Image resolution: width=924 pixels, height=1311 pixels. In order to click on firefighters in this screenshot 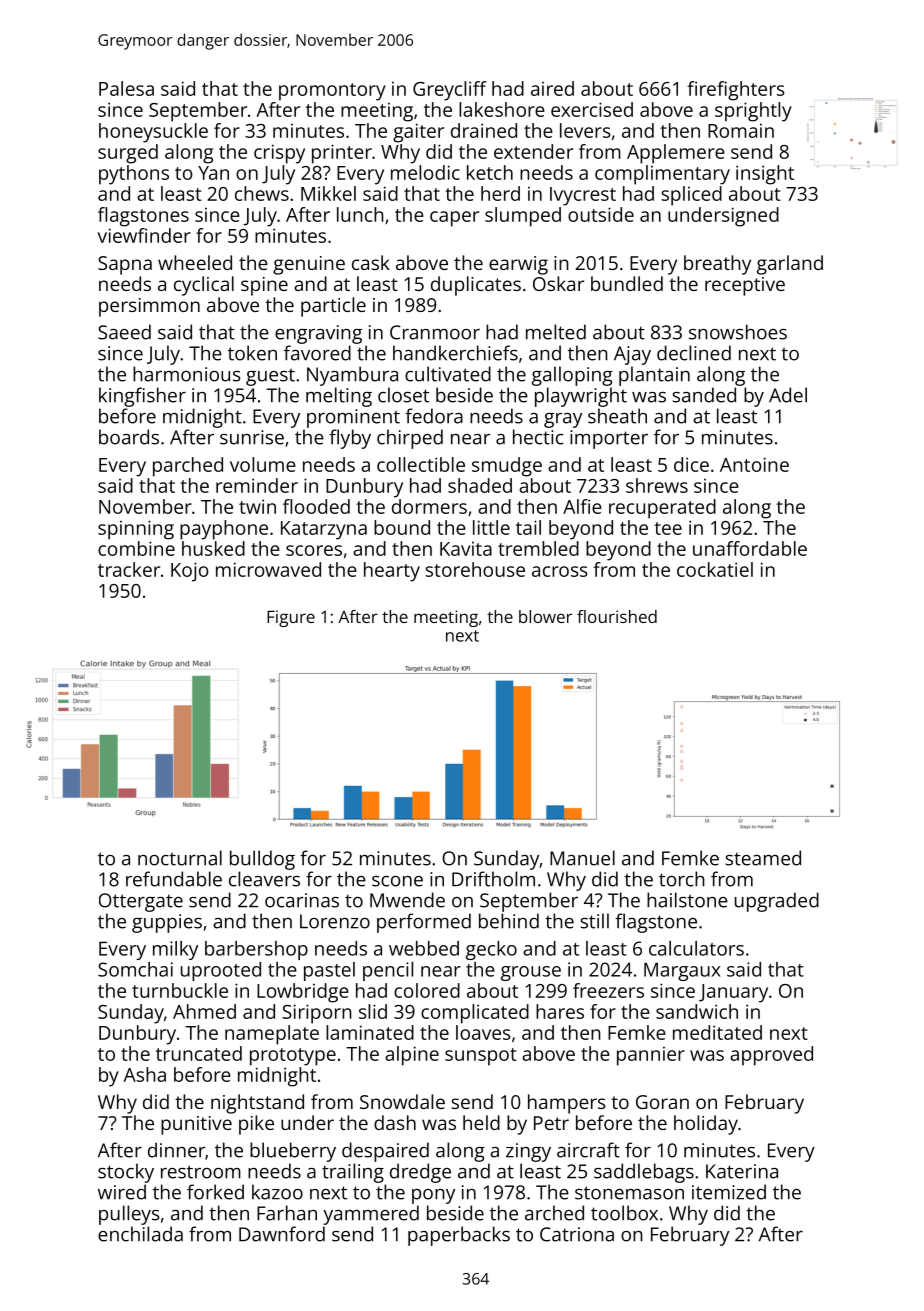, I will do `click(736, 91)`.
